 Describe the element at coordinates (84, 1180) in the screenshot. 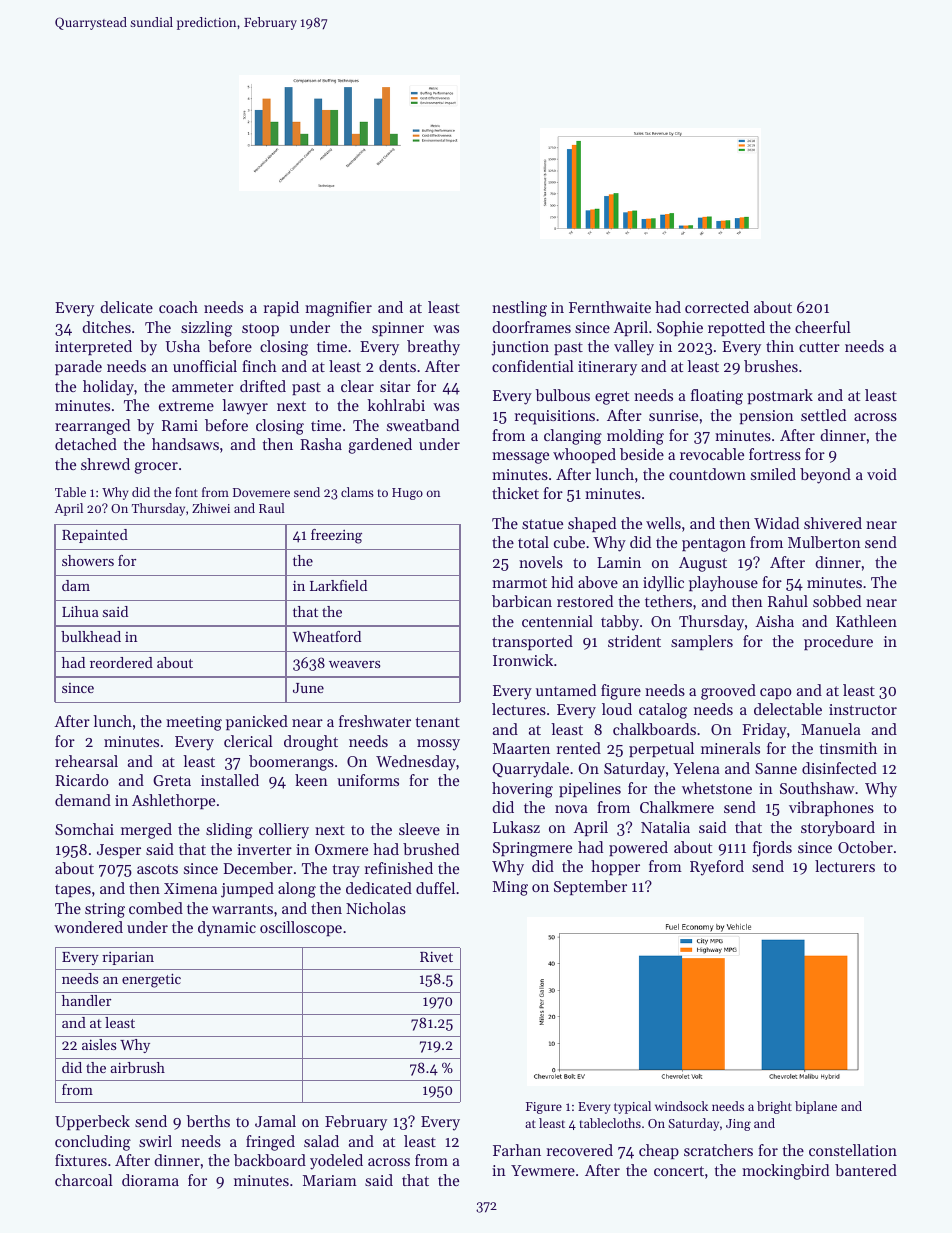

I see `charcoal` at that location.
